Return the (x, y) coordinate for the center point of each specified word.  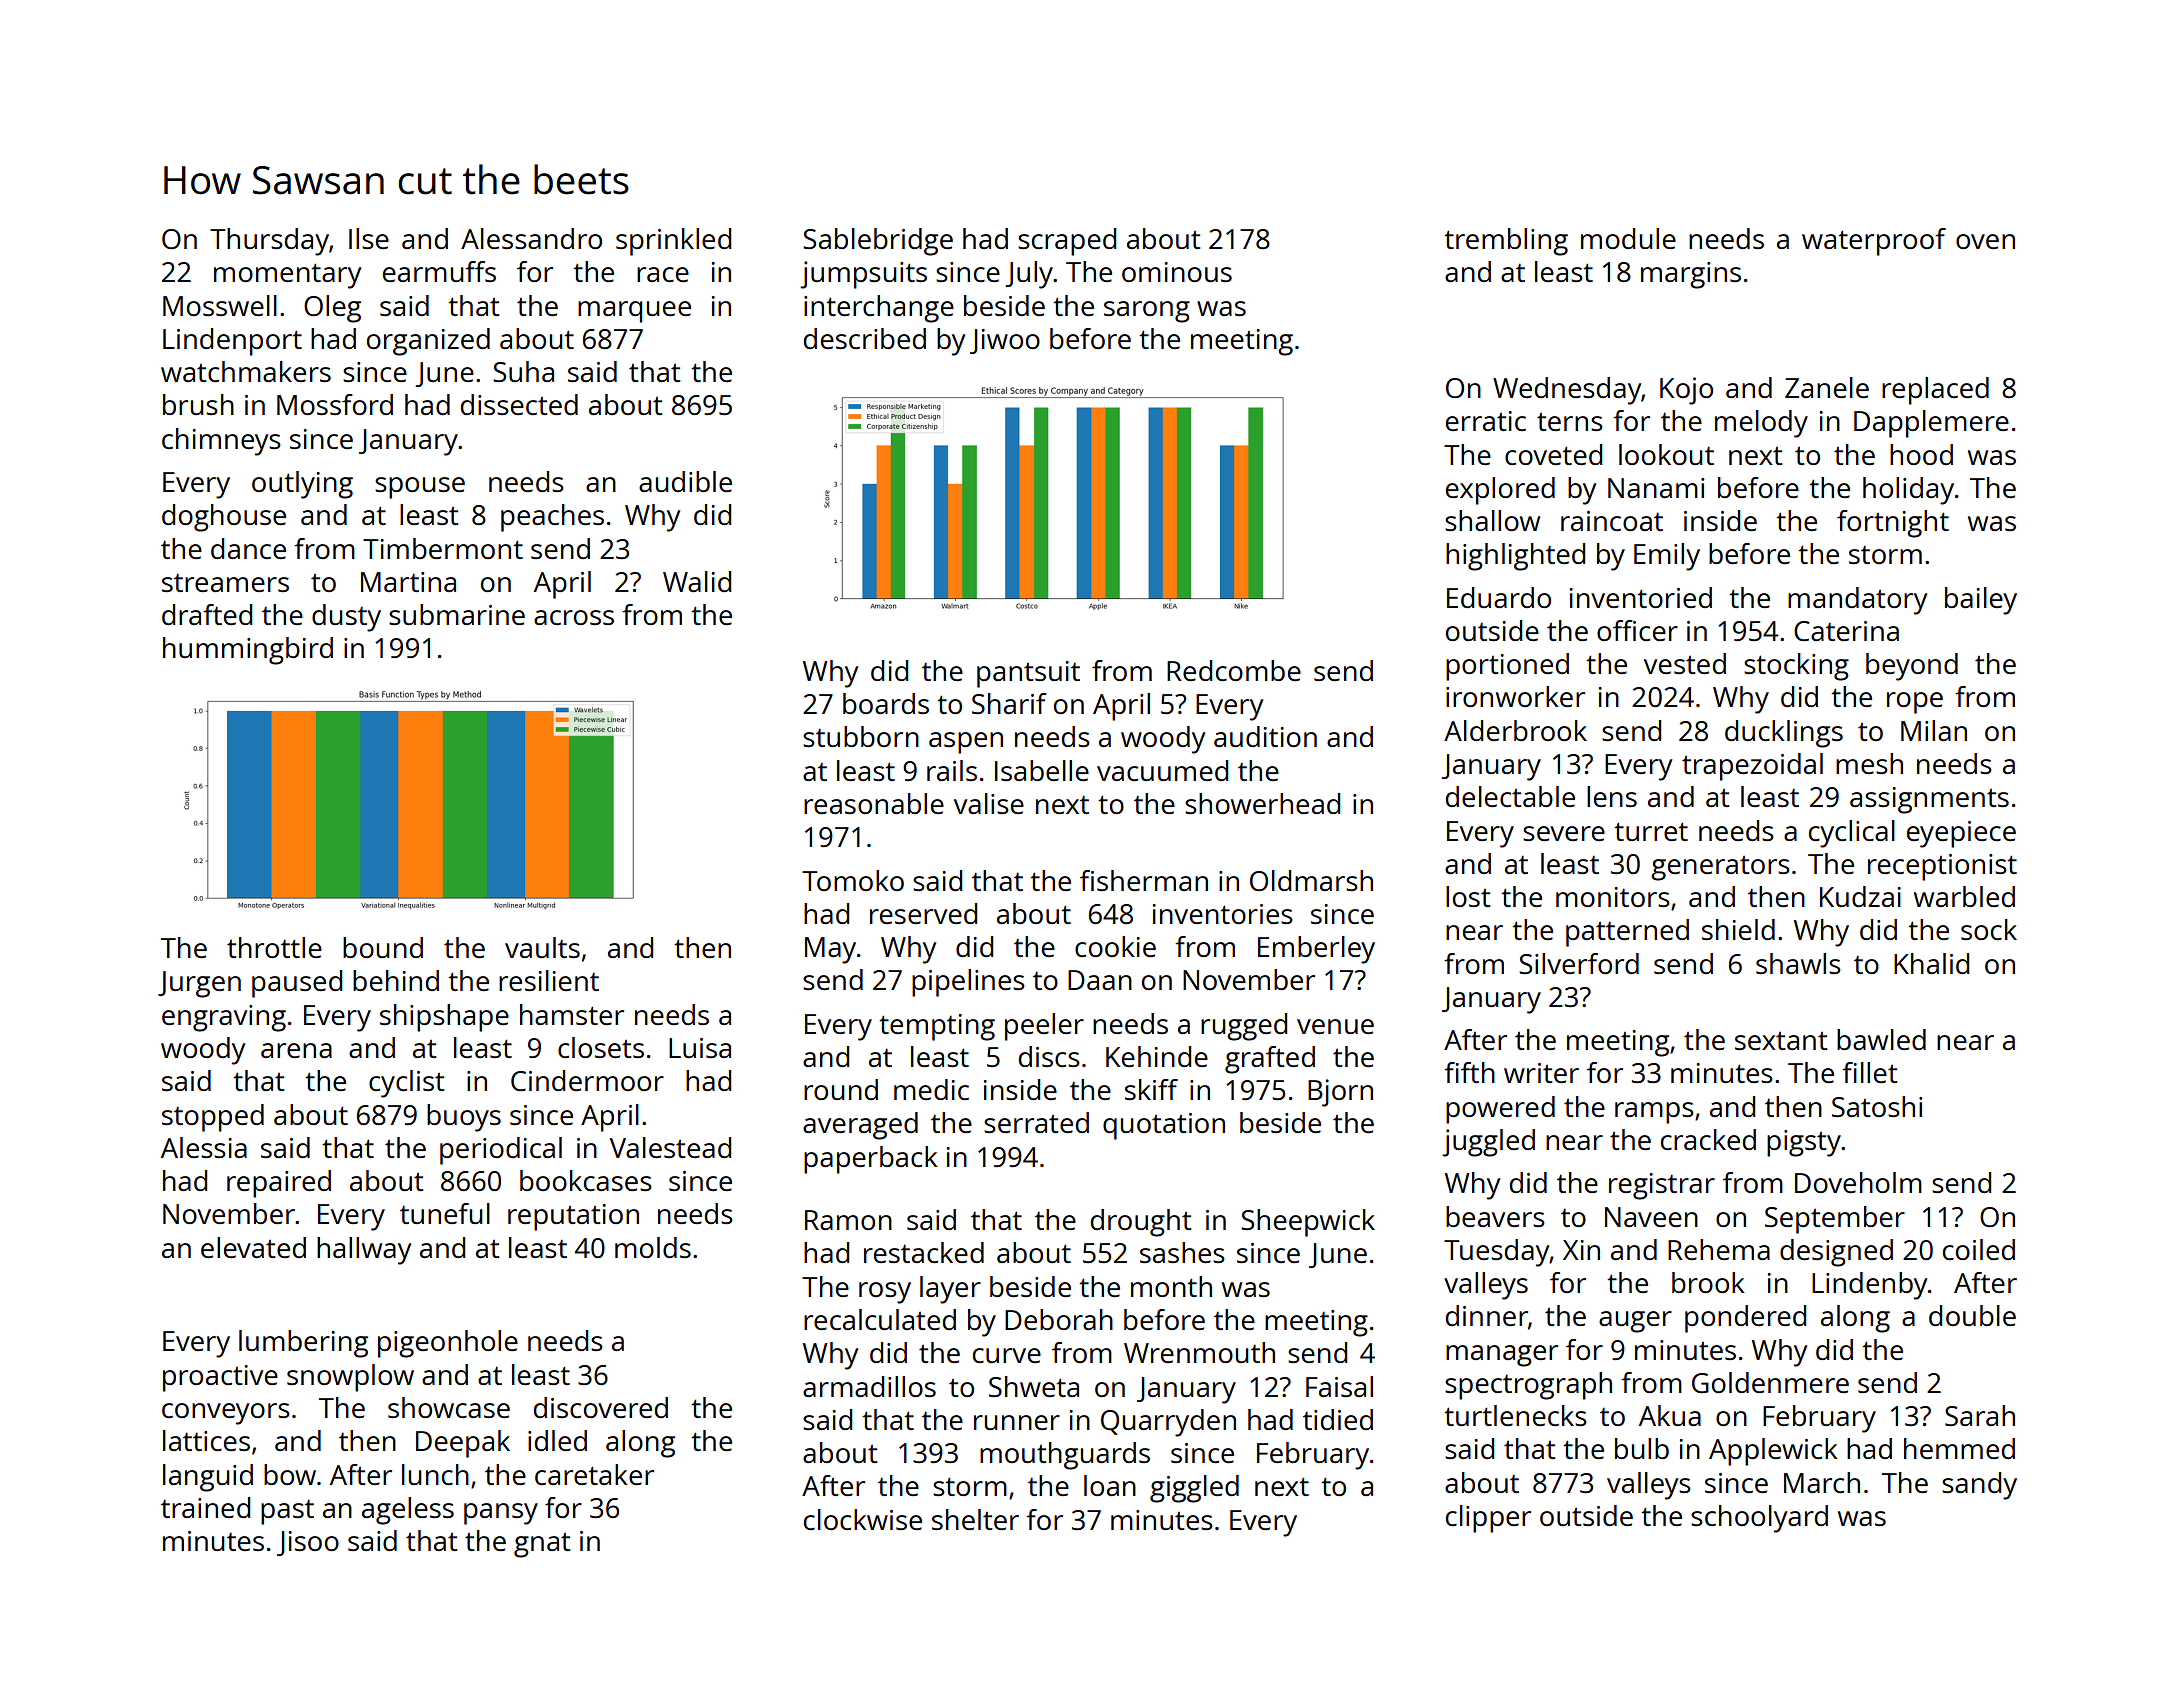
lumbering (303, 1344)
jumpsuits (863, 275)
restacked (924, 1252)
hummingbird (248, 651)
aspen (966, 743)
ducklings (1784, 734)
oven (1985, 241)
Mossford (335, 404)
